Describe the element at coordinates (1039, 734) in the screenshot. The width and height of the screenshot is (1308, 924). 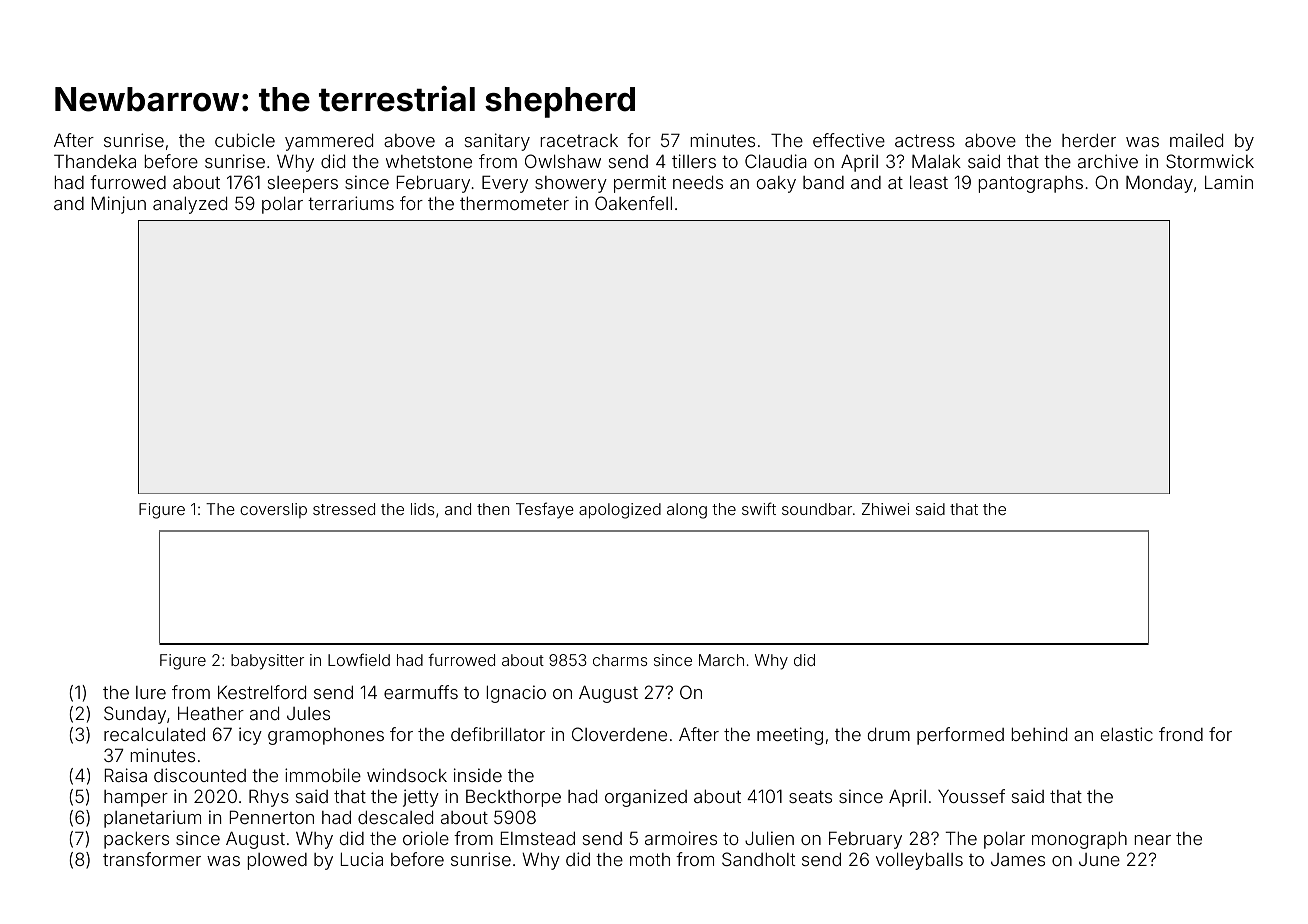
I see `behind` at that location.
